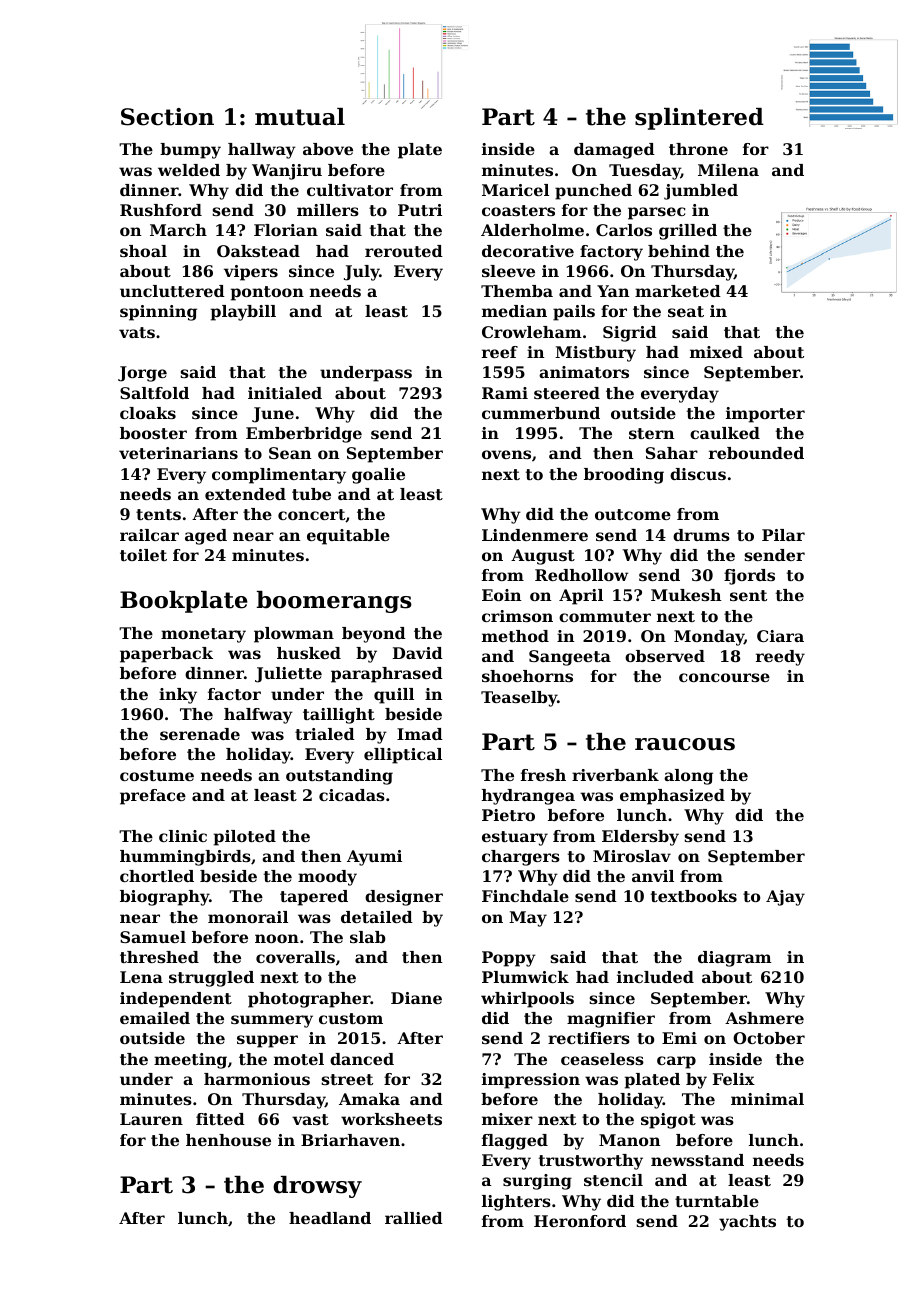 Image resolution: width=924 pixels, height=1311 pixels. Describe the element at coordinates (756, 453) in the screenshot. I see `rebounded` at that location.
